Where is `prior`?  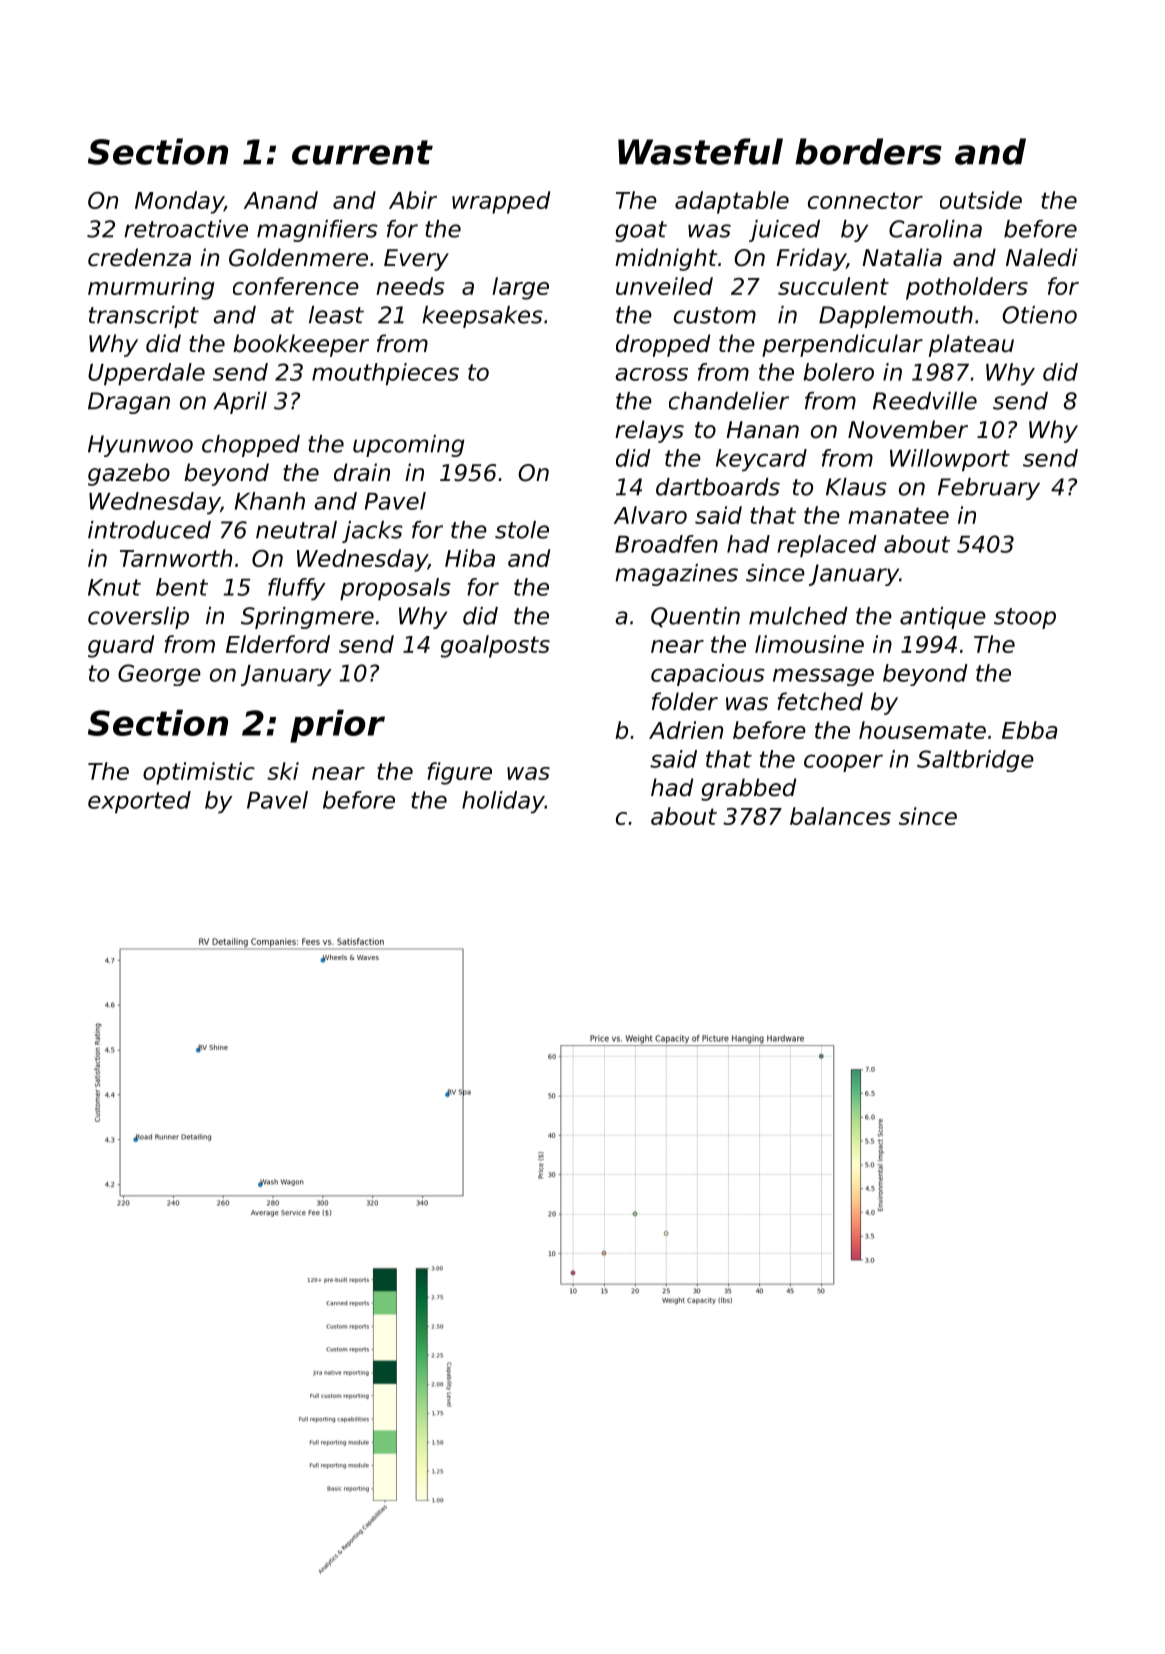 prior is located at coordinates (337, 726).
